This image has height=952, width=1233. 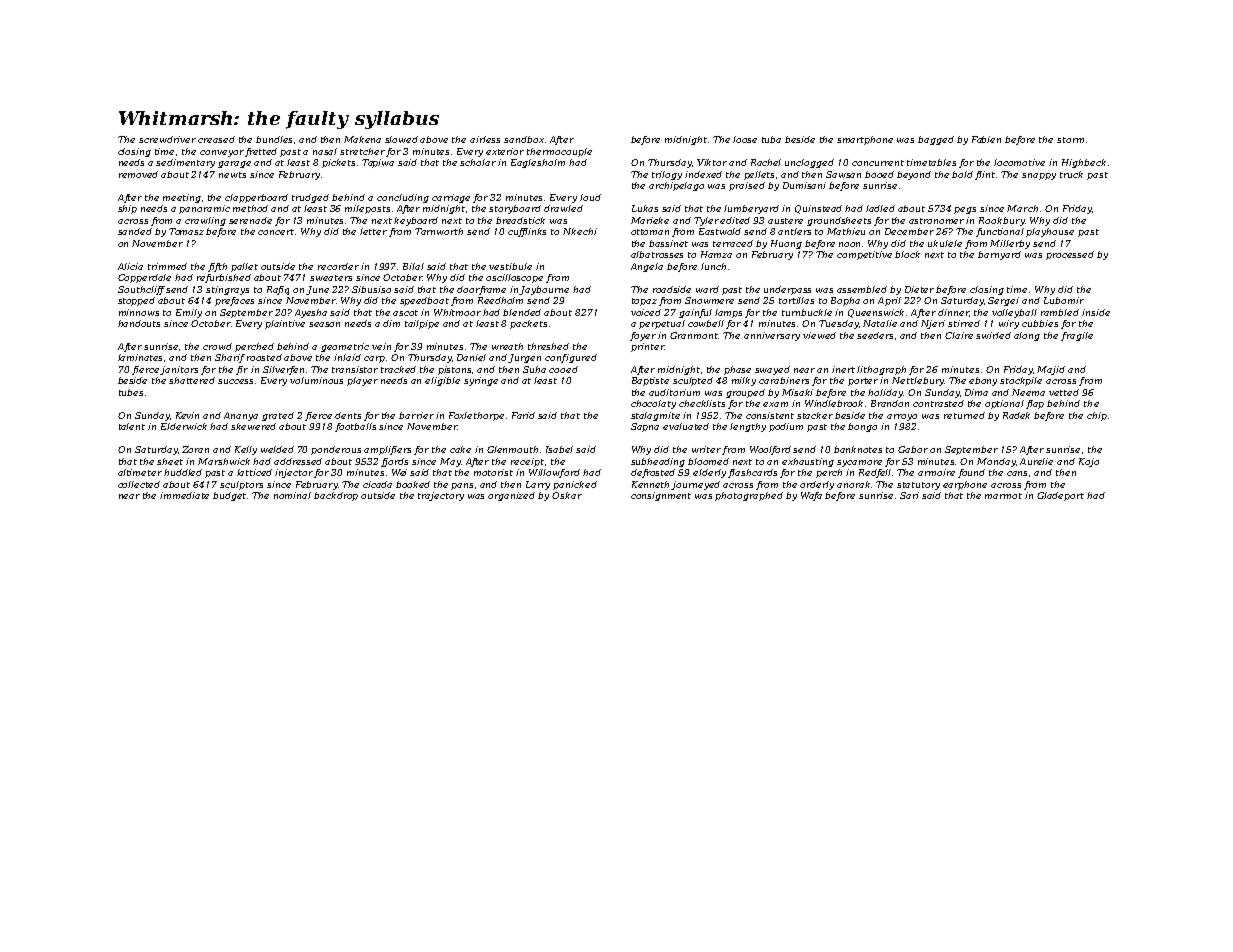 I want to click on Bilal, so click(x=413, y=266).
